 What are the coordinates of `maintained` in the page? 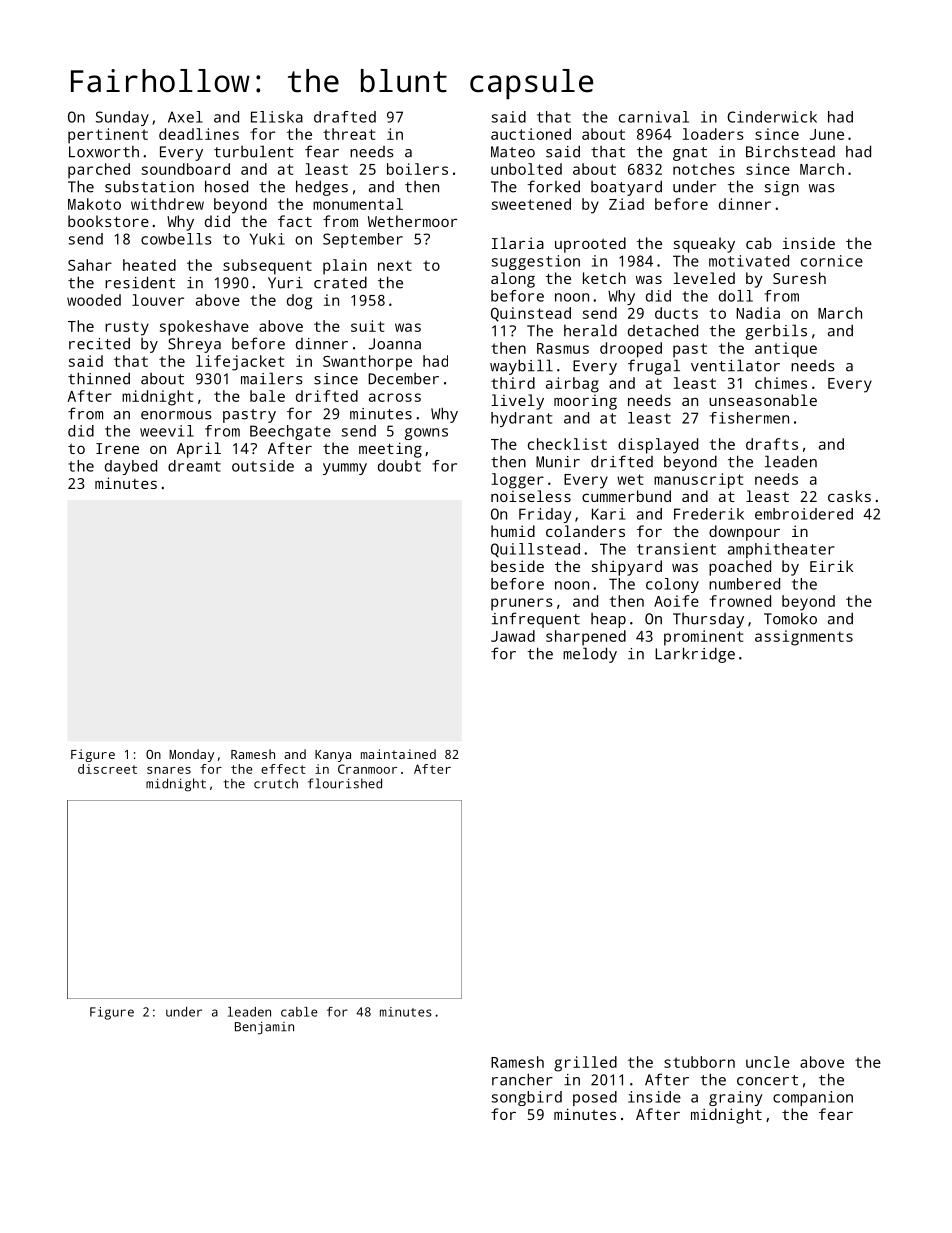 It's located at (398, 754).
